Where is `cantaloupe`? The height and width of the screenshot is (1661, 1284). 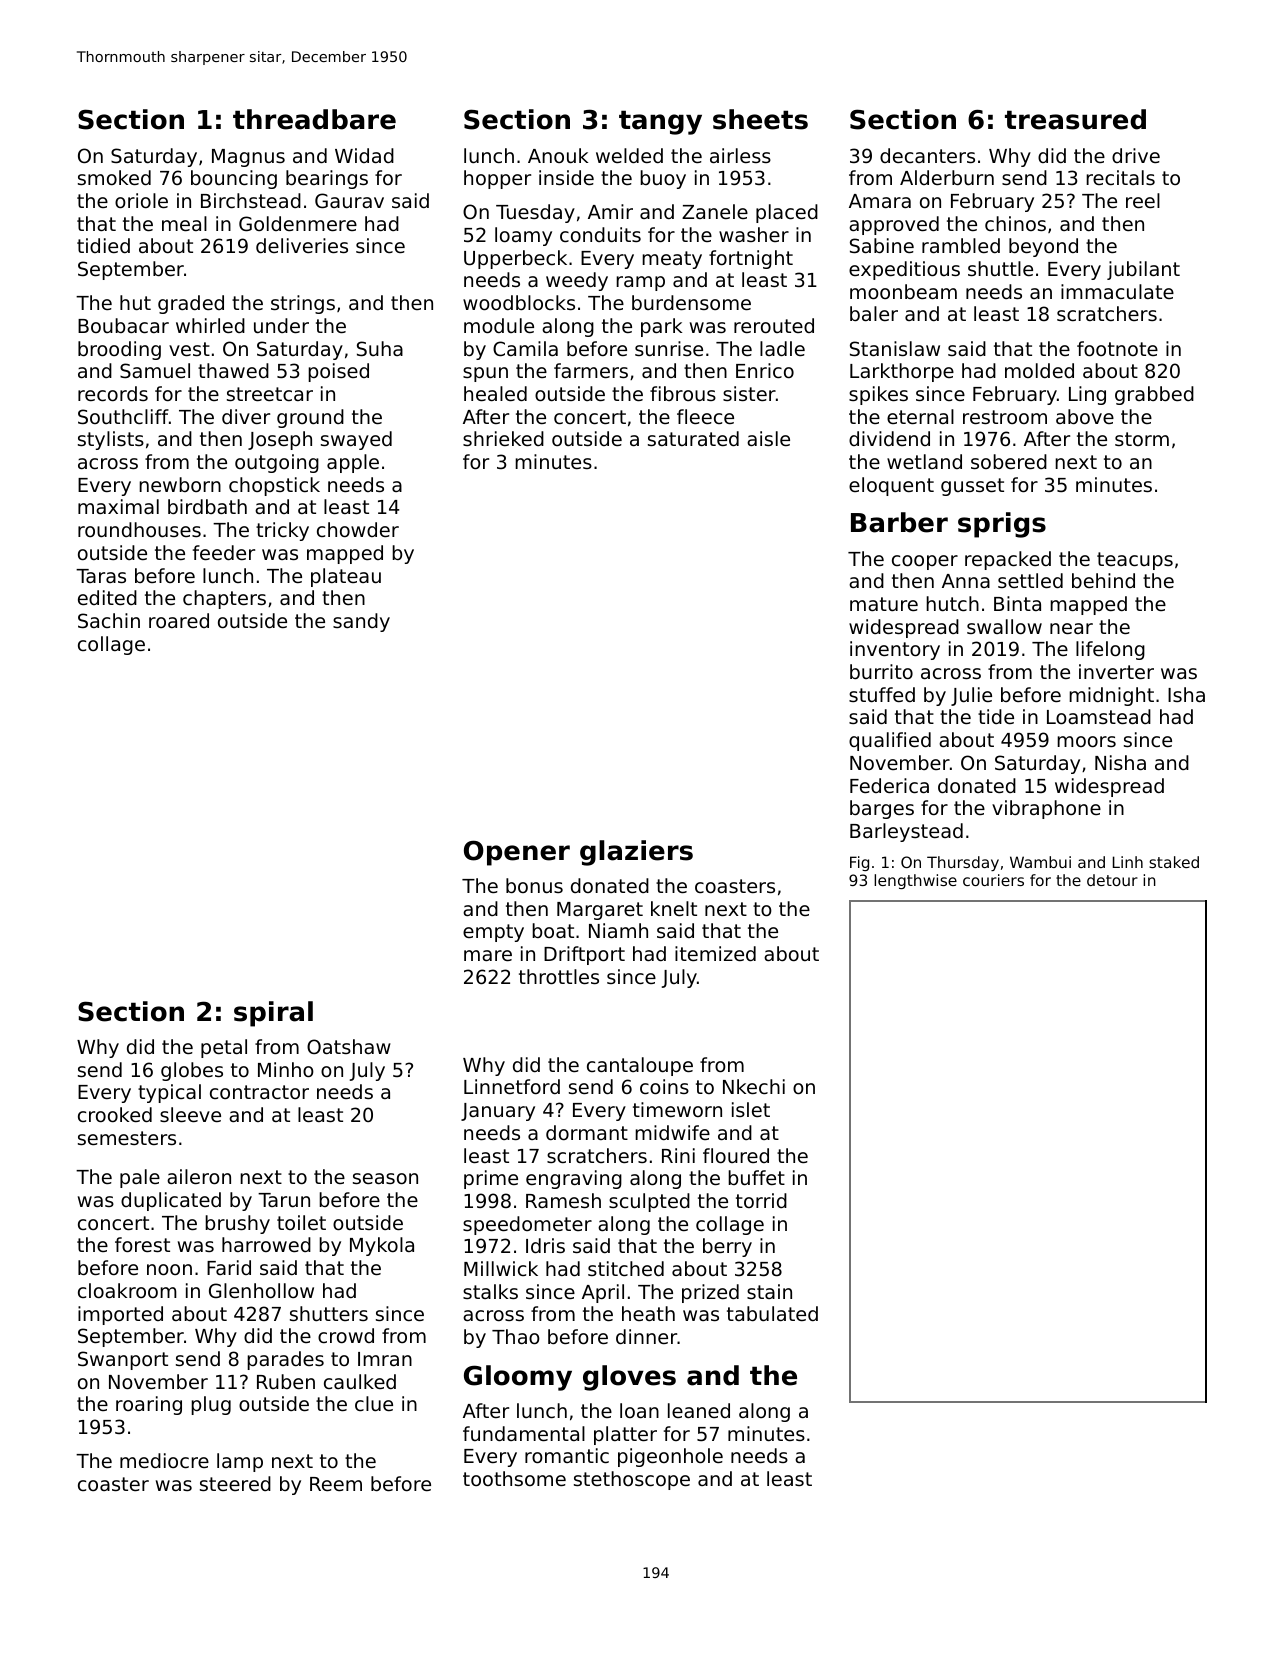
cantaloupe is located at coordinates (640, 1066).
